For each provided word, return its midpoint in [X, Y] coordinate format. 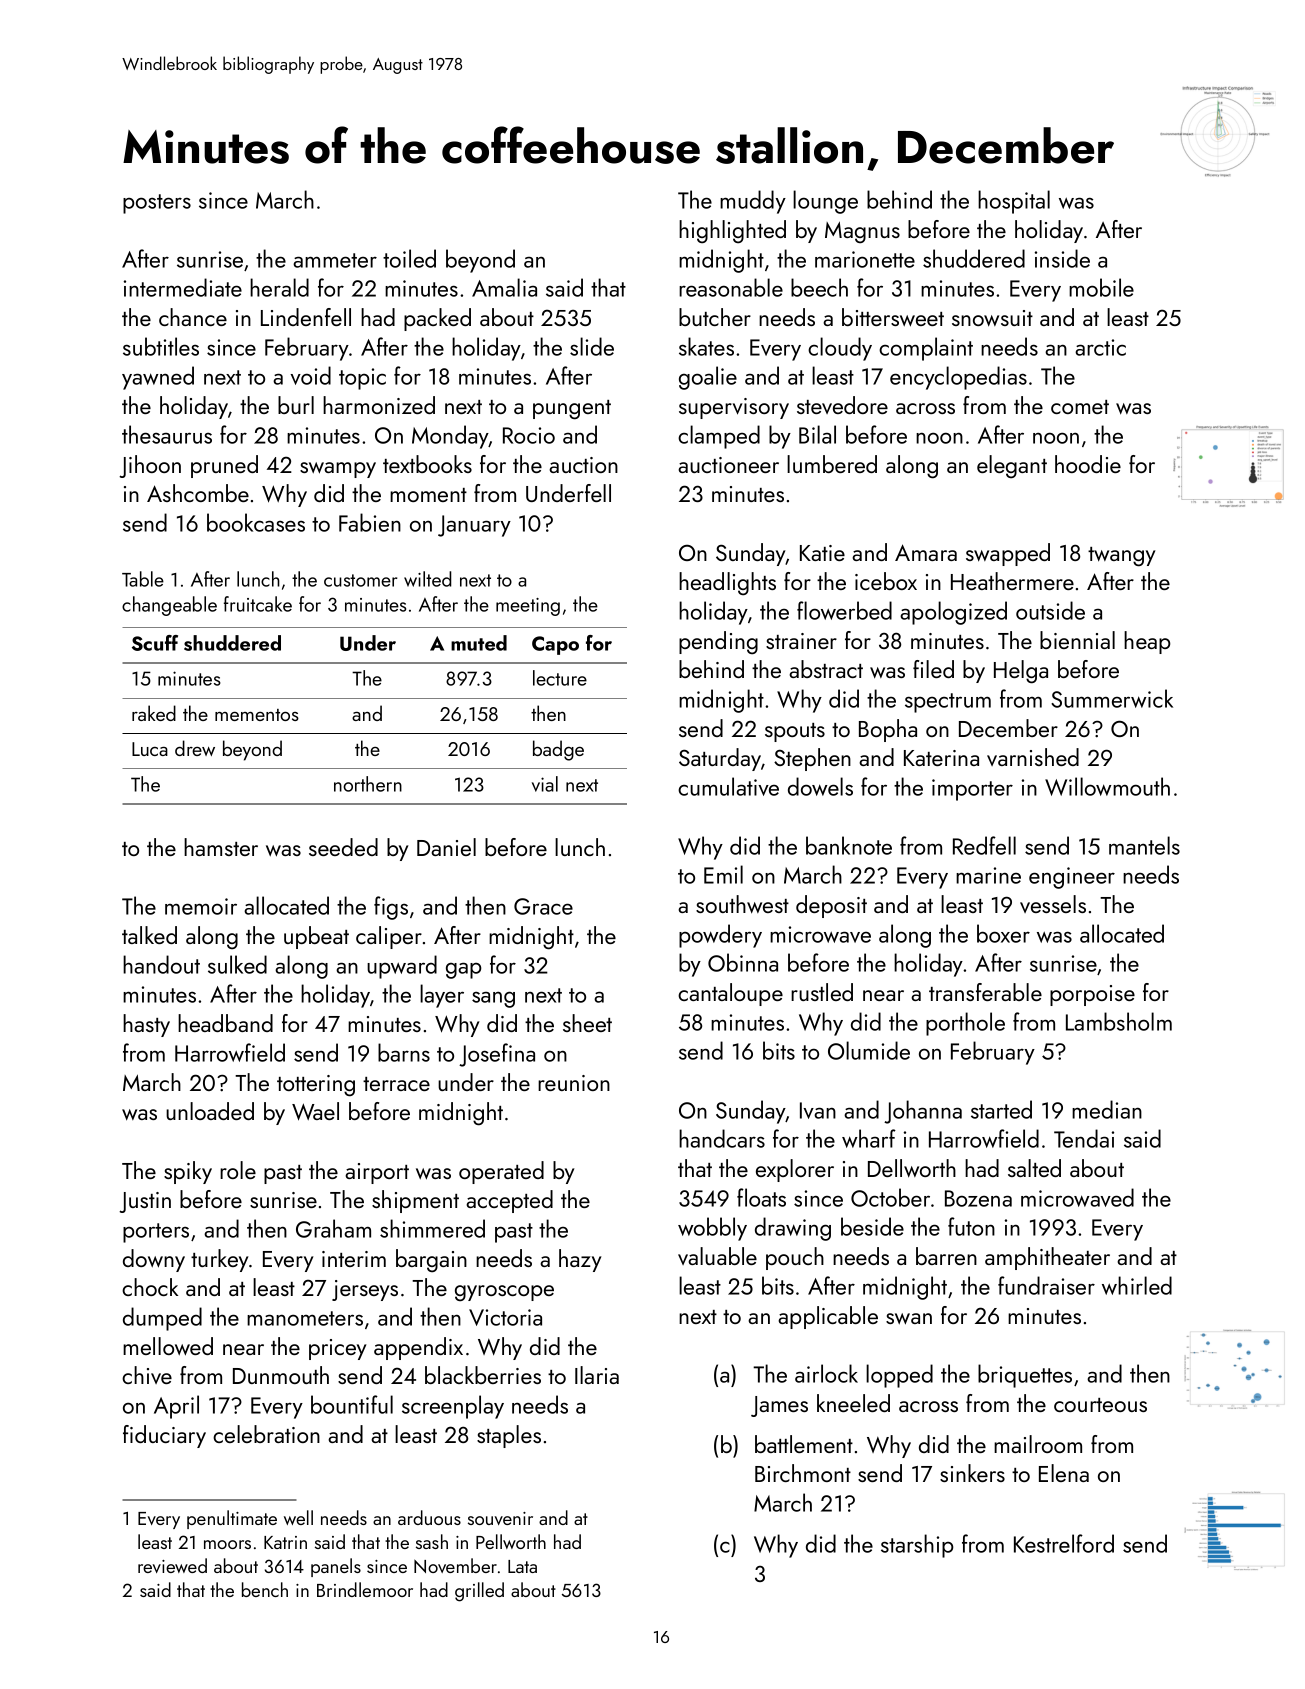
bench [265, 1589]
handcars [722, 1138]
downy [154, 1260]
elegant [1012, 467]
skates [706, 346]
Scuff [155, 643]
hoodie [1088, 464]
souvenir [500, 1518]
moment [428, 495]
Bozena [978, 1198]
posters [157, 204]
